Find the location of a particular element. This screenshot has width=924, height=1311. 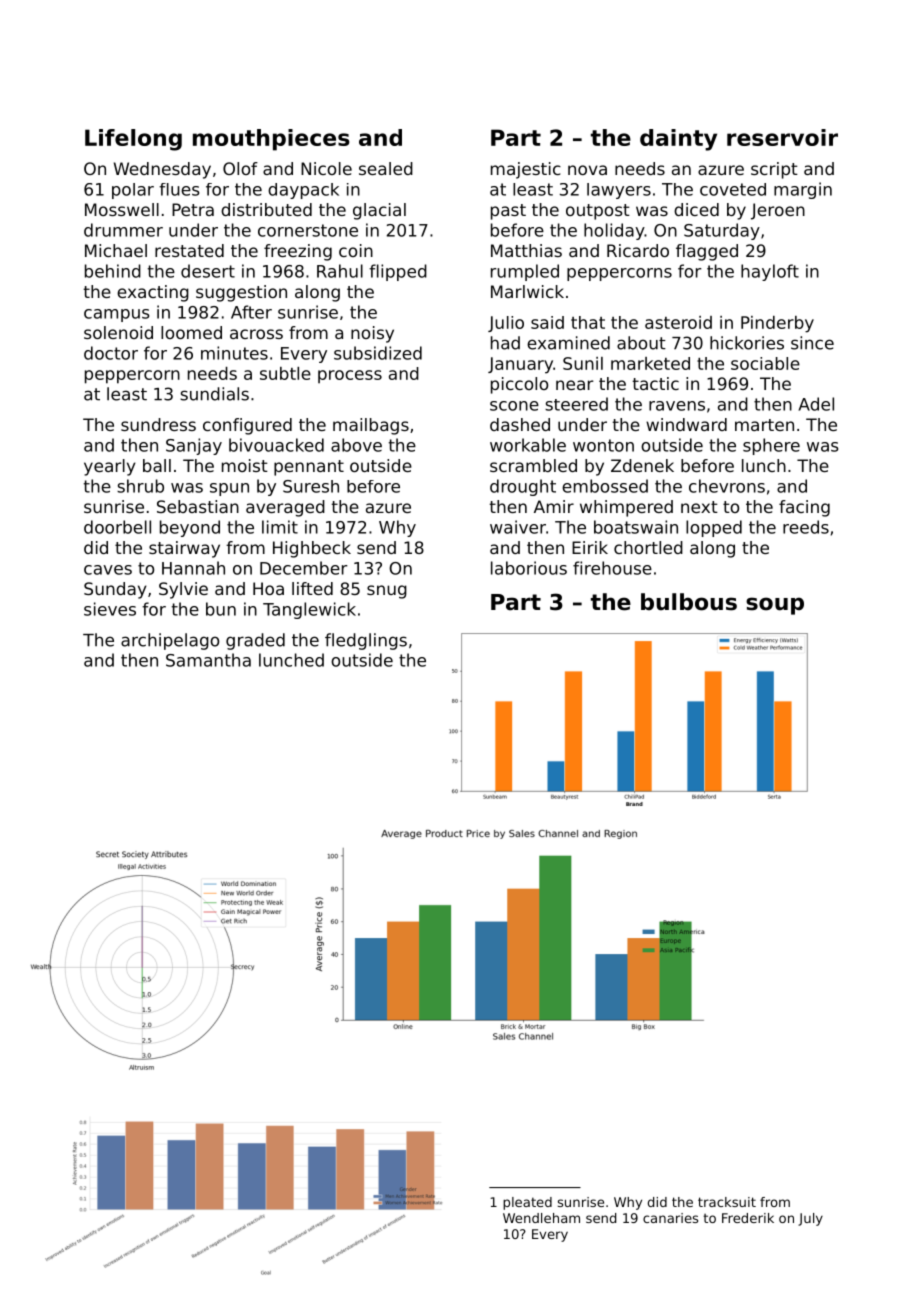

Wendleham is located at coordinates (541, 1218).
